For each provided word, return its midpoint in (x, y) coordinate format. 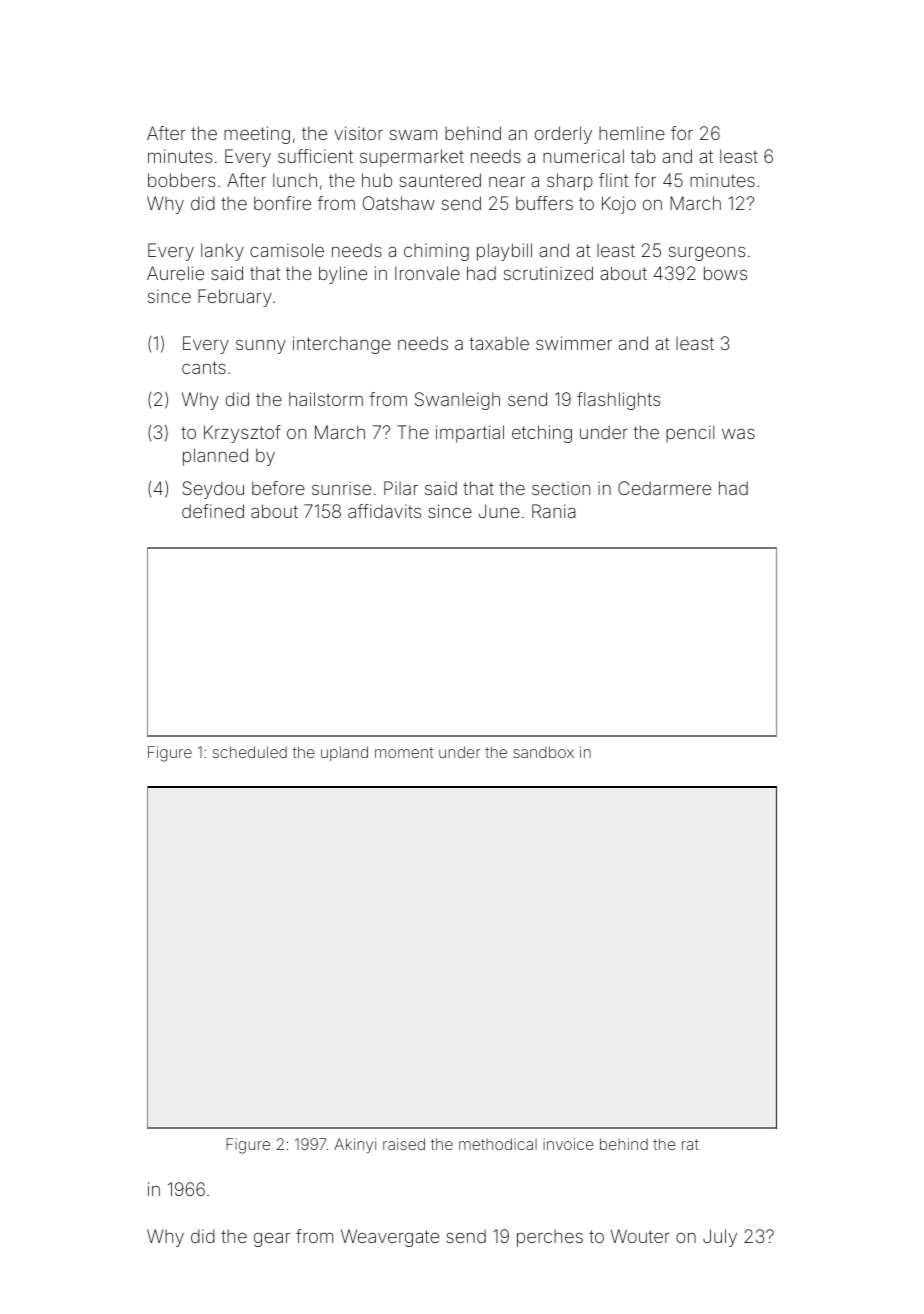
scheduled (250, 752)
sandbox (543, 752)
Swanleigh (457, 401)
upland (344, 753)
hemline (632, 133)
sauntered (440, 180)
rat (690, 1144)
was (738, 434)
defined (213, 511)
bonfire (282, 203)
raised (404, 1144)
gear (272, 1240)
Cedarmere (664, 488)
